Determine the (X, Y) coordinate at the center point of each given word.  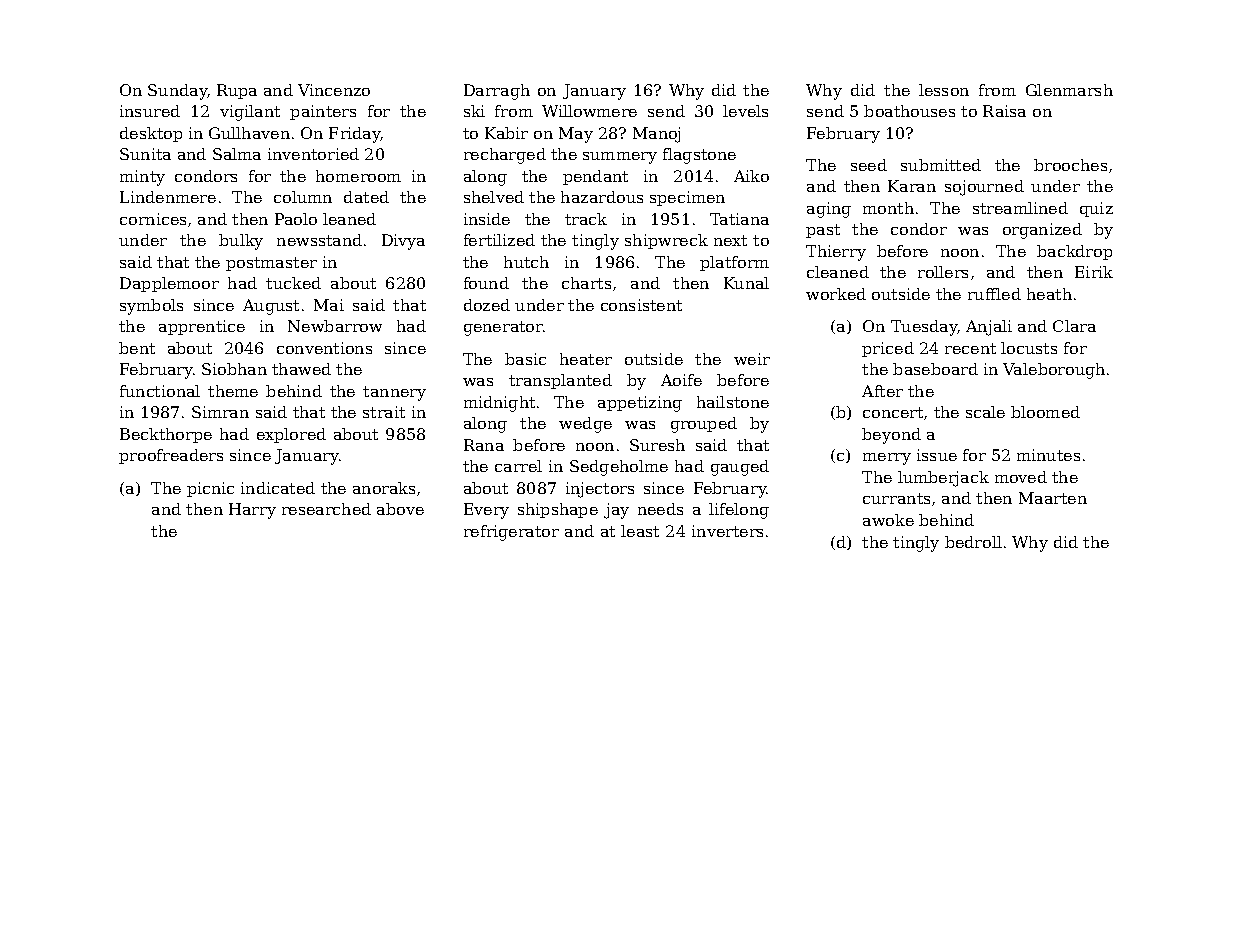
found (486, 283)
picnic (210, 489)
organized (1042, 231)
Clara (1074, 326)
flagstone (699, 156)
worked (836, 294)
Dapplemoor (169, 284)
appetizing (640, 404)
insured (150, 111)
